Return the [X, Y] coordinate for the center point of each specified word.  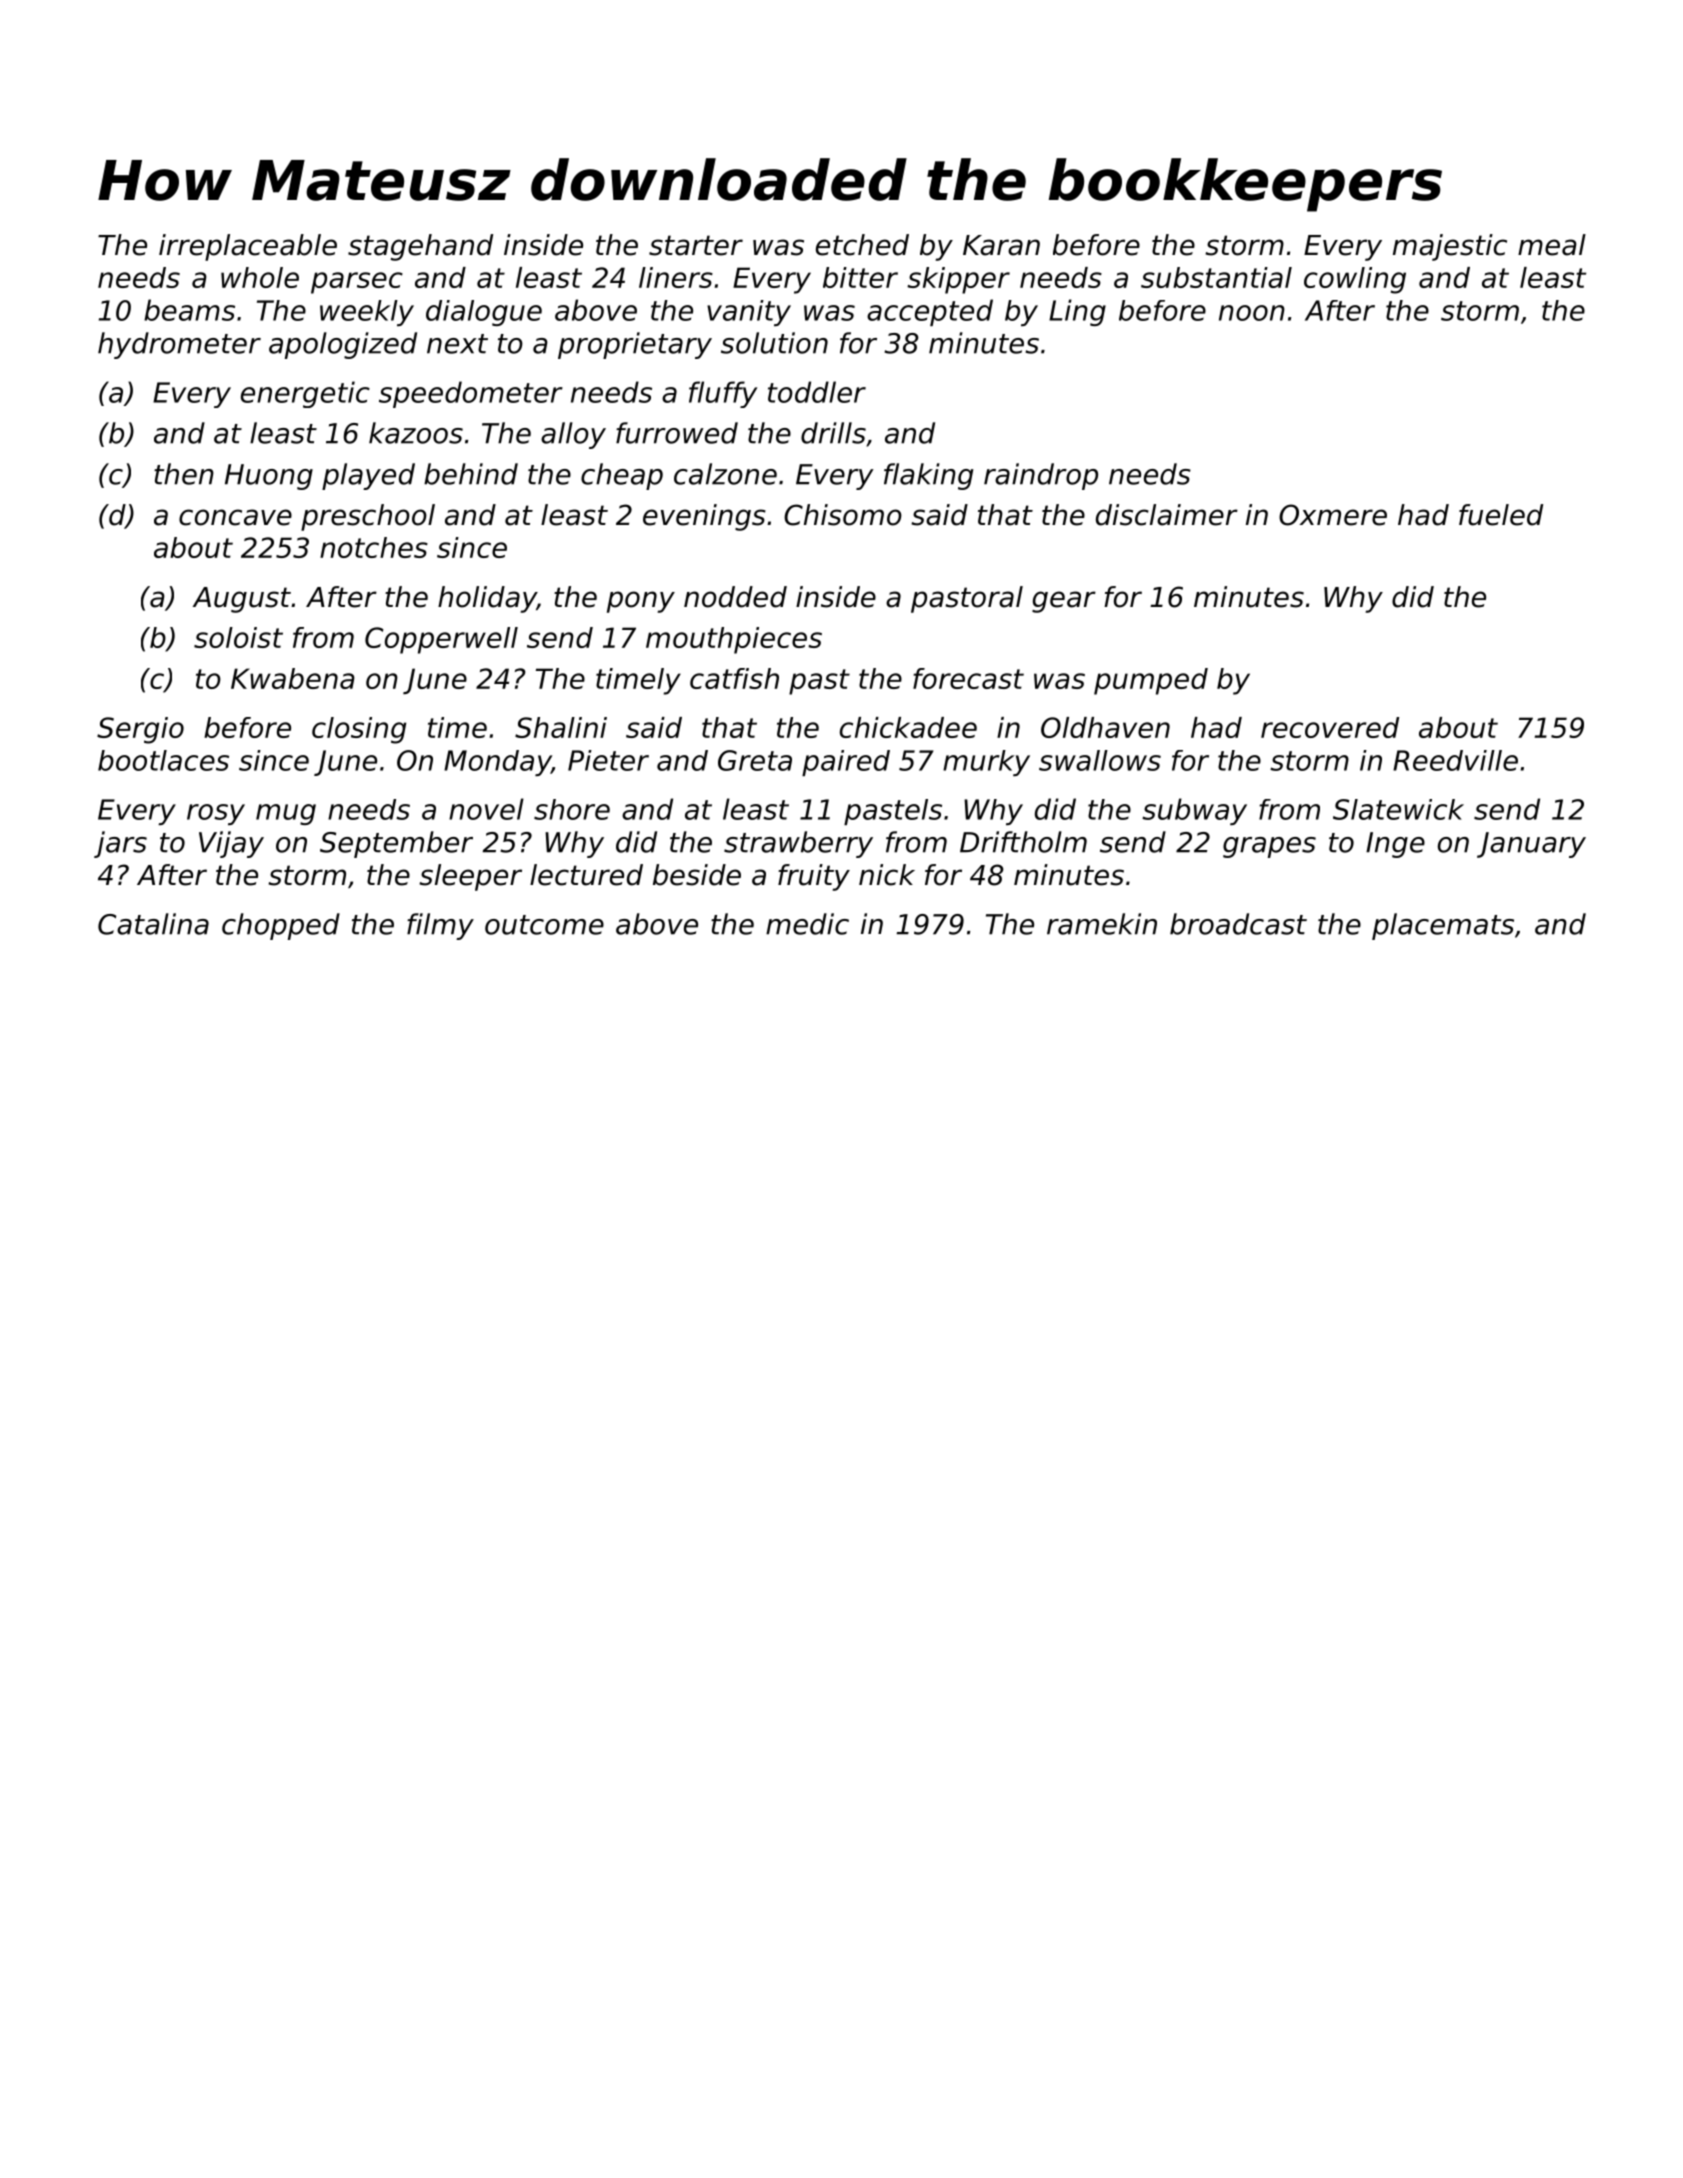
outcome [544, 925]
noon [1252, 313]
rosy [216, 814]
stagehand [420, 247]
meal [1552, 245]
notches [374, 547]
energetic [305, 394]
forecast [968, 678]
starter [696, 245]
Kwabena [293, 678]
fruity [814, 877]
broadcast [1238, 924]
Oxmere [1333, 515]
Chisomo [843, 515]
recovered [1330, 727]
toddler [817, 392]
